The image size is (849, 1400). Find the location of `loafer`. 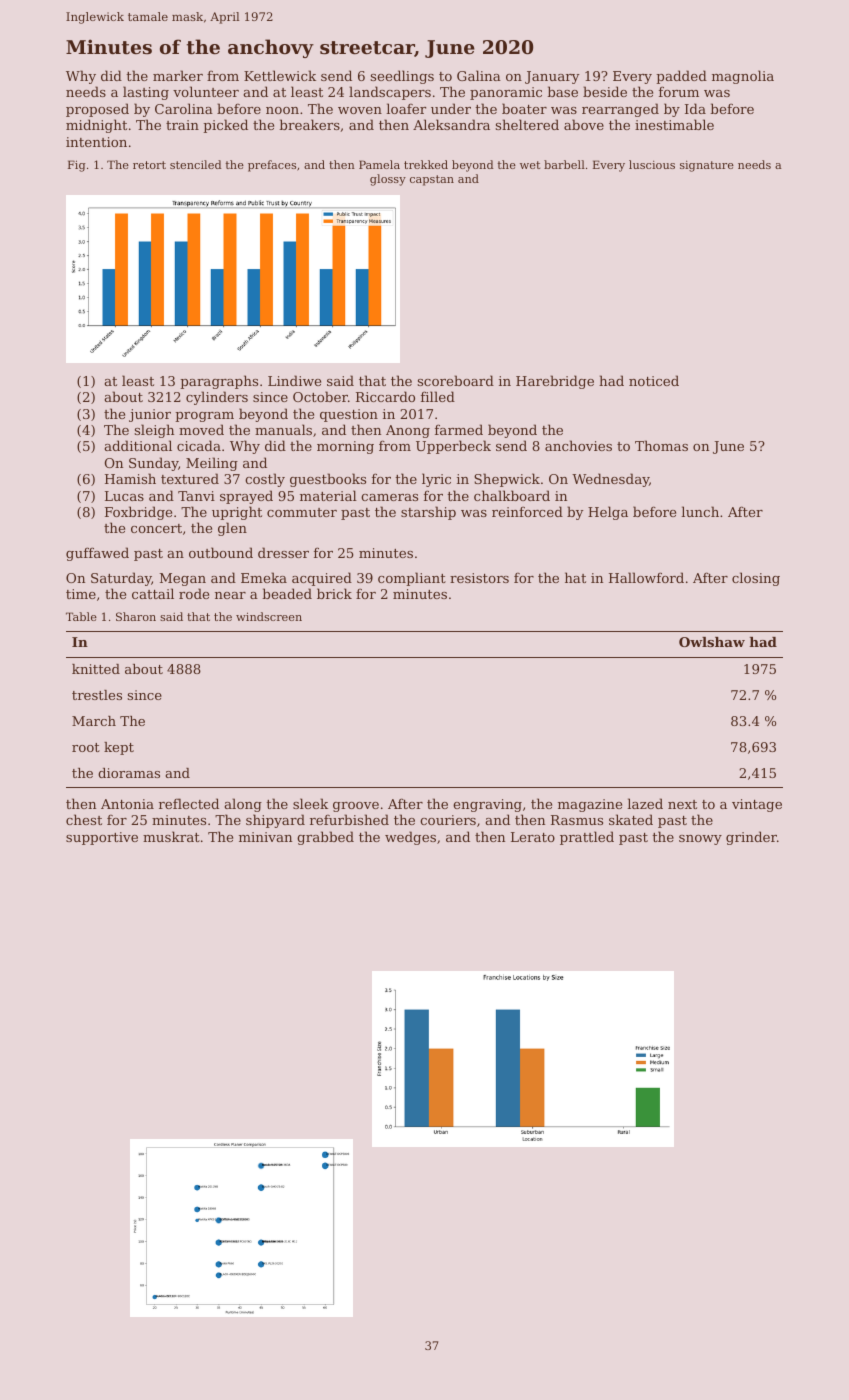

loafer is located at coordinates (406, 108).
